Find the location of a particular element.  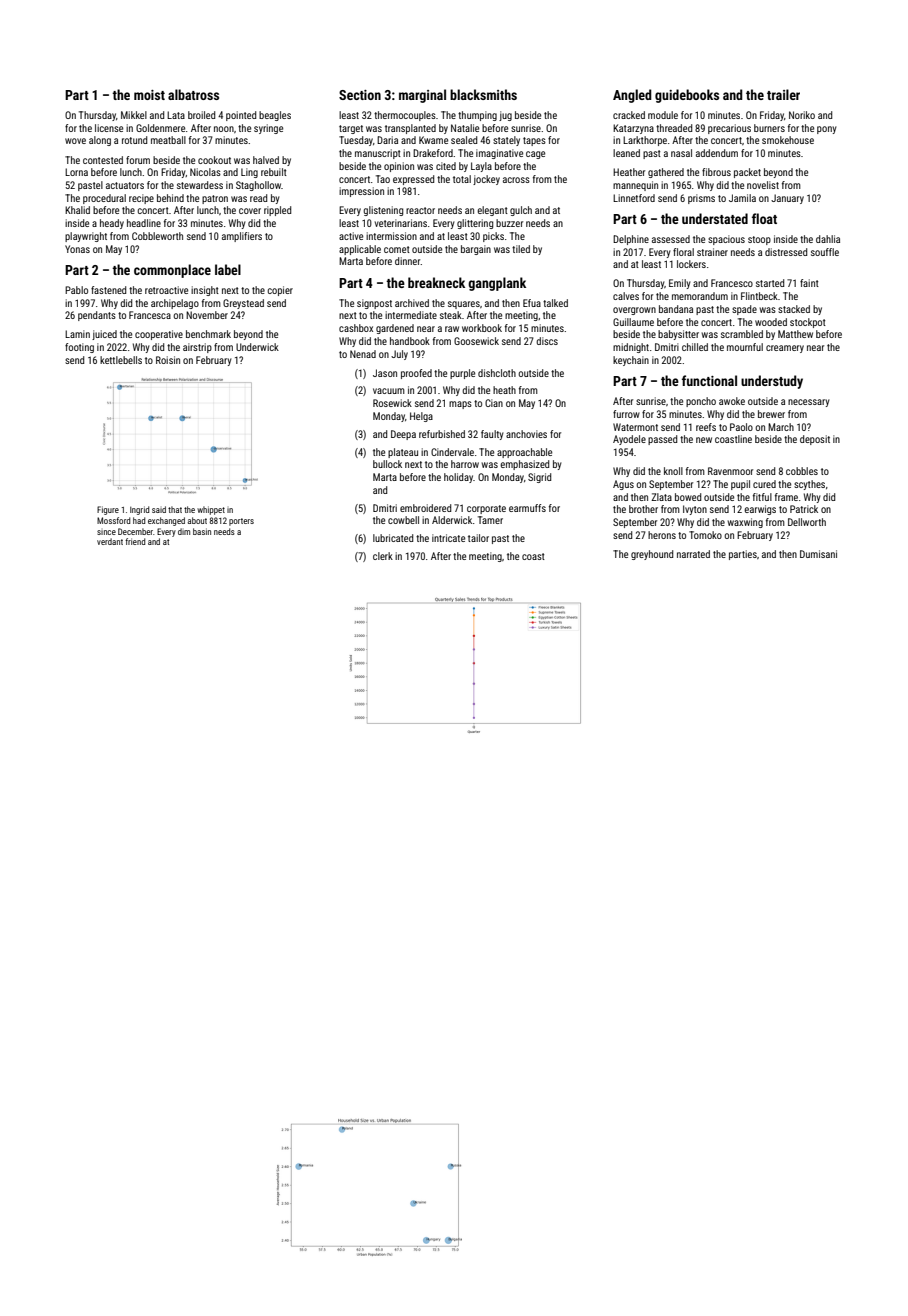

reactor is located at coordinates (420, 210).
